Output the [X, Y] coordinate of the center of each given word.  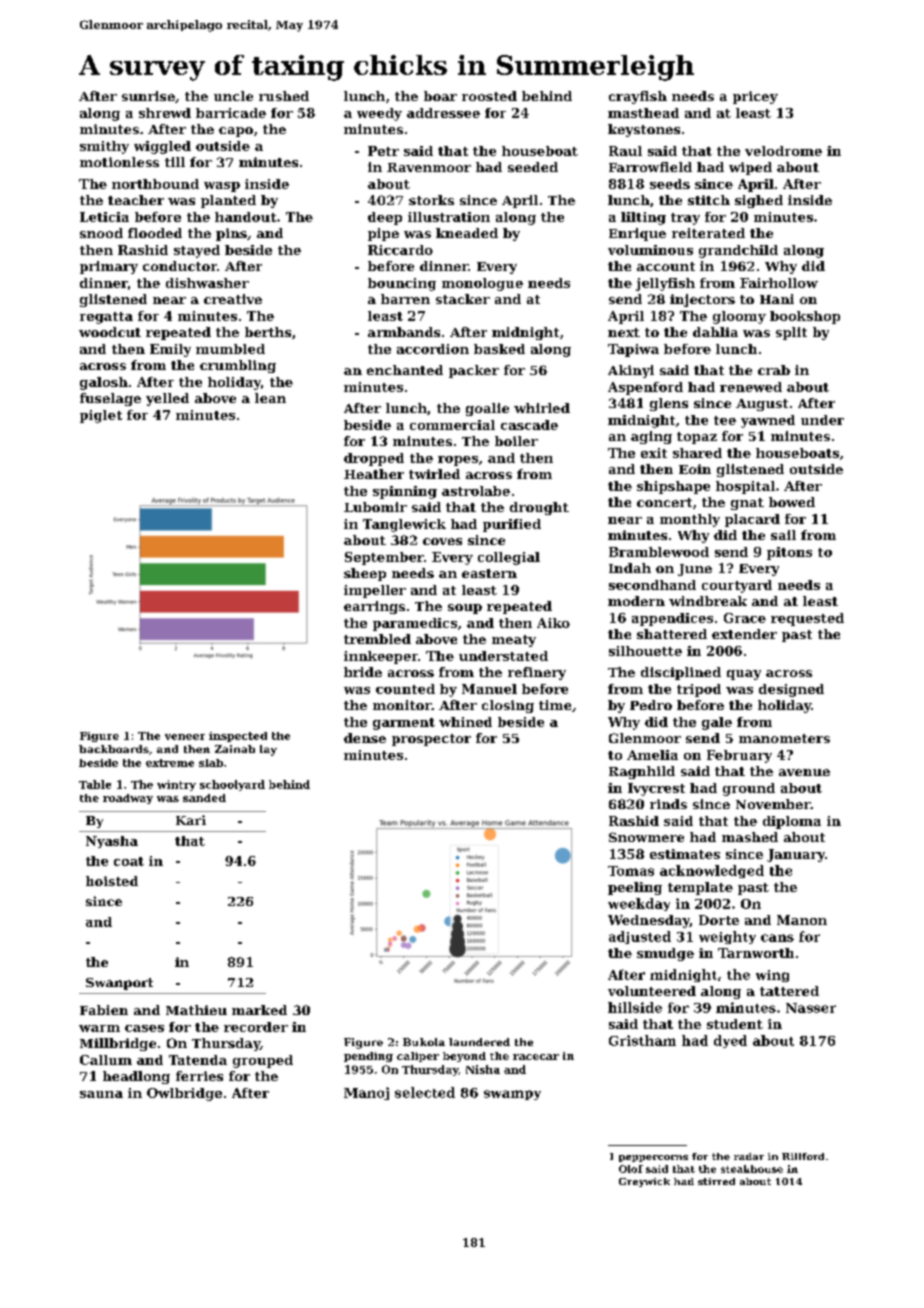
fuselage [110, 399]
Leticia [104, 217]
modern [636, 601]
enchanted [405, 370]
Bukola [424, 1042]
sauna [101, 1094]
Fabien [104, 1010]
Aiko [553, 623]
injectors [702, 300]
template [700, 888]
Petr [383, 151]
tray [685, 219]
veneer [185, 737]
